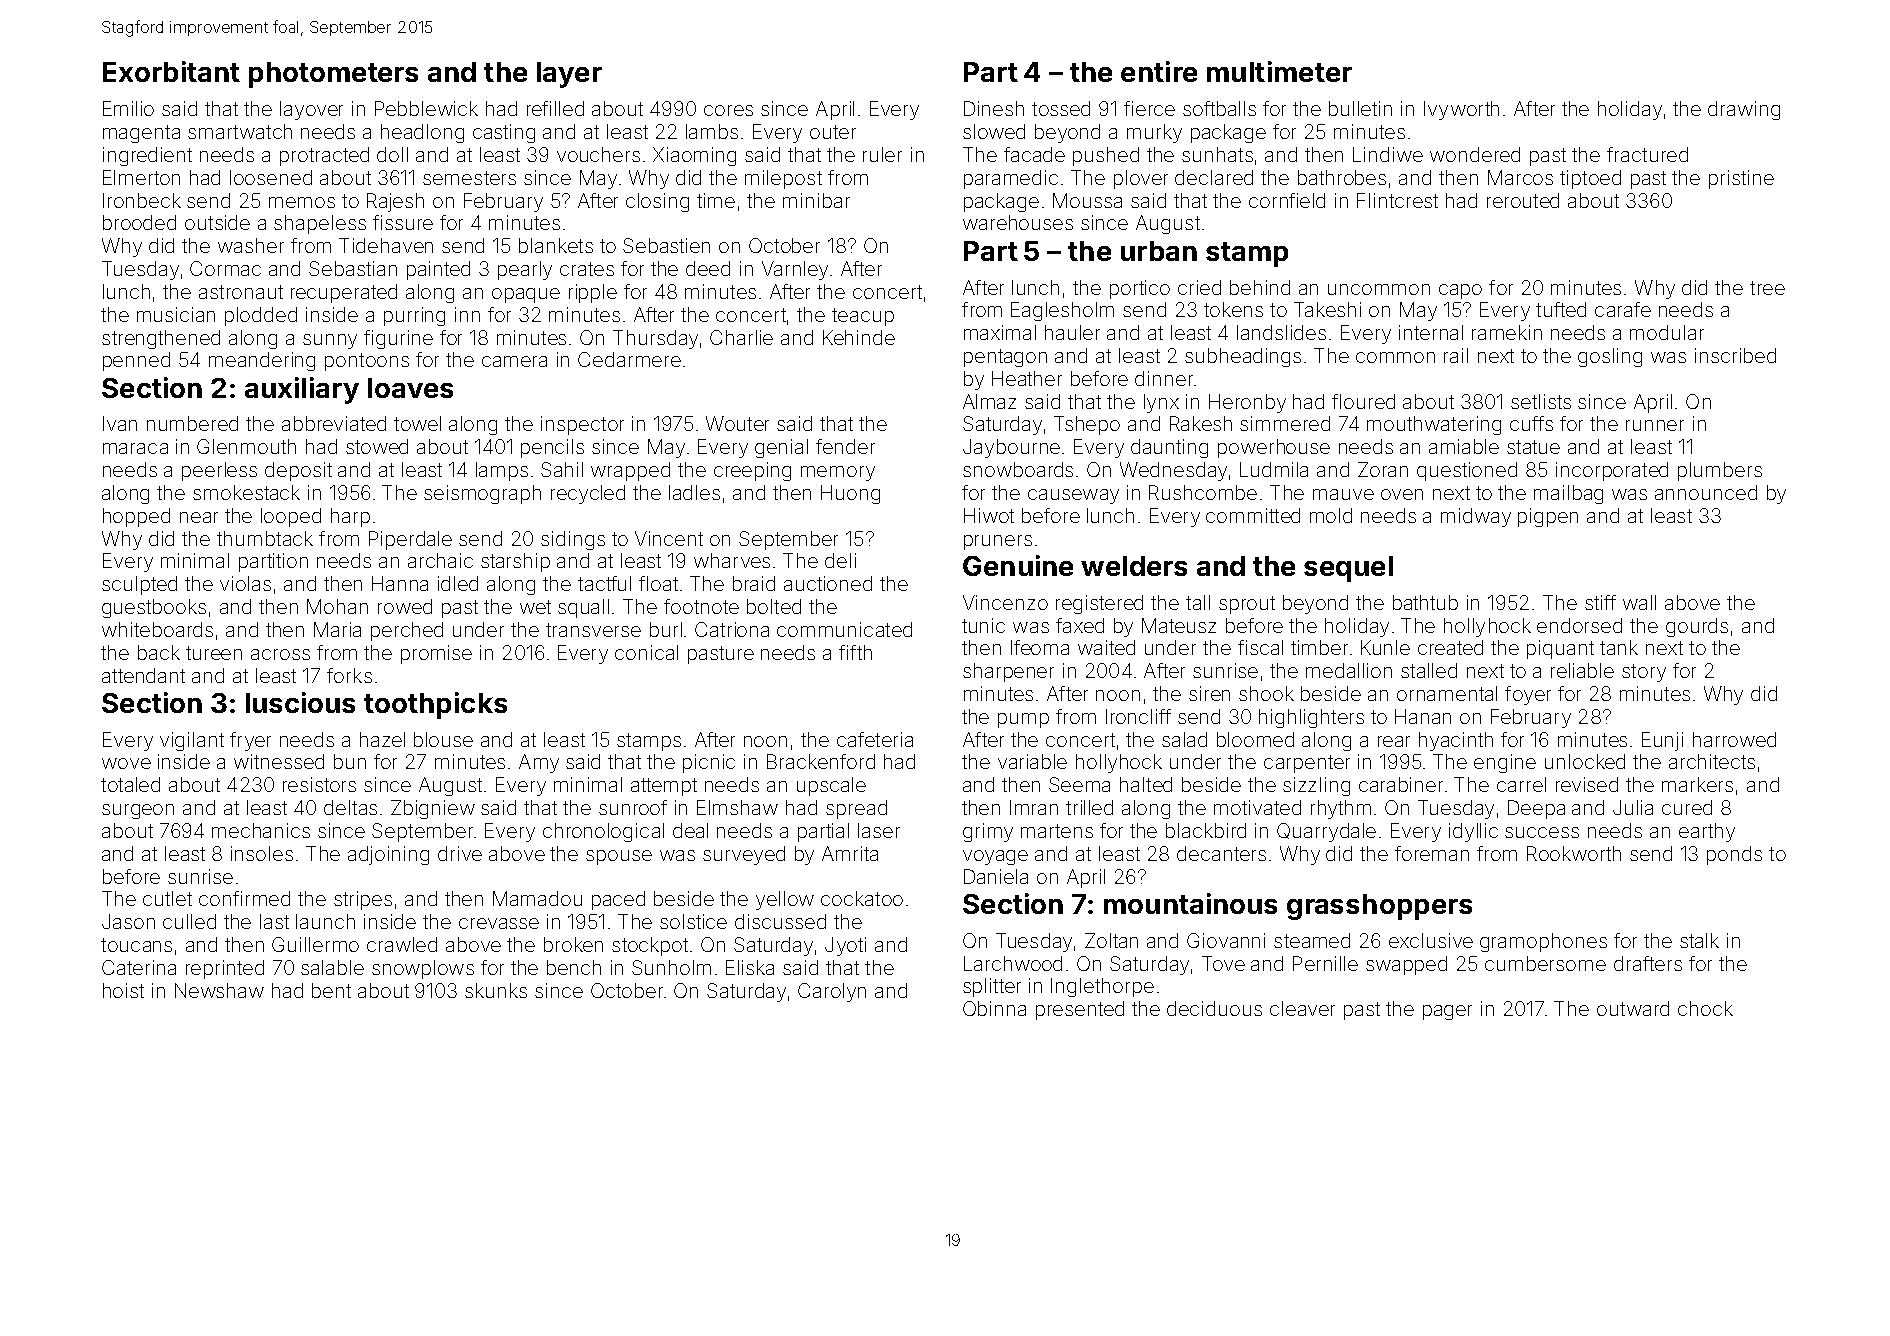 This page has height=1336, width=1890. What do you see at coordinates (337, 629) in the page?
I see `Maria` at bounding box center [337, 629].
